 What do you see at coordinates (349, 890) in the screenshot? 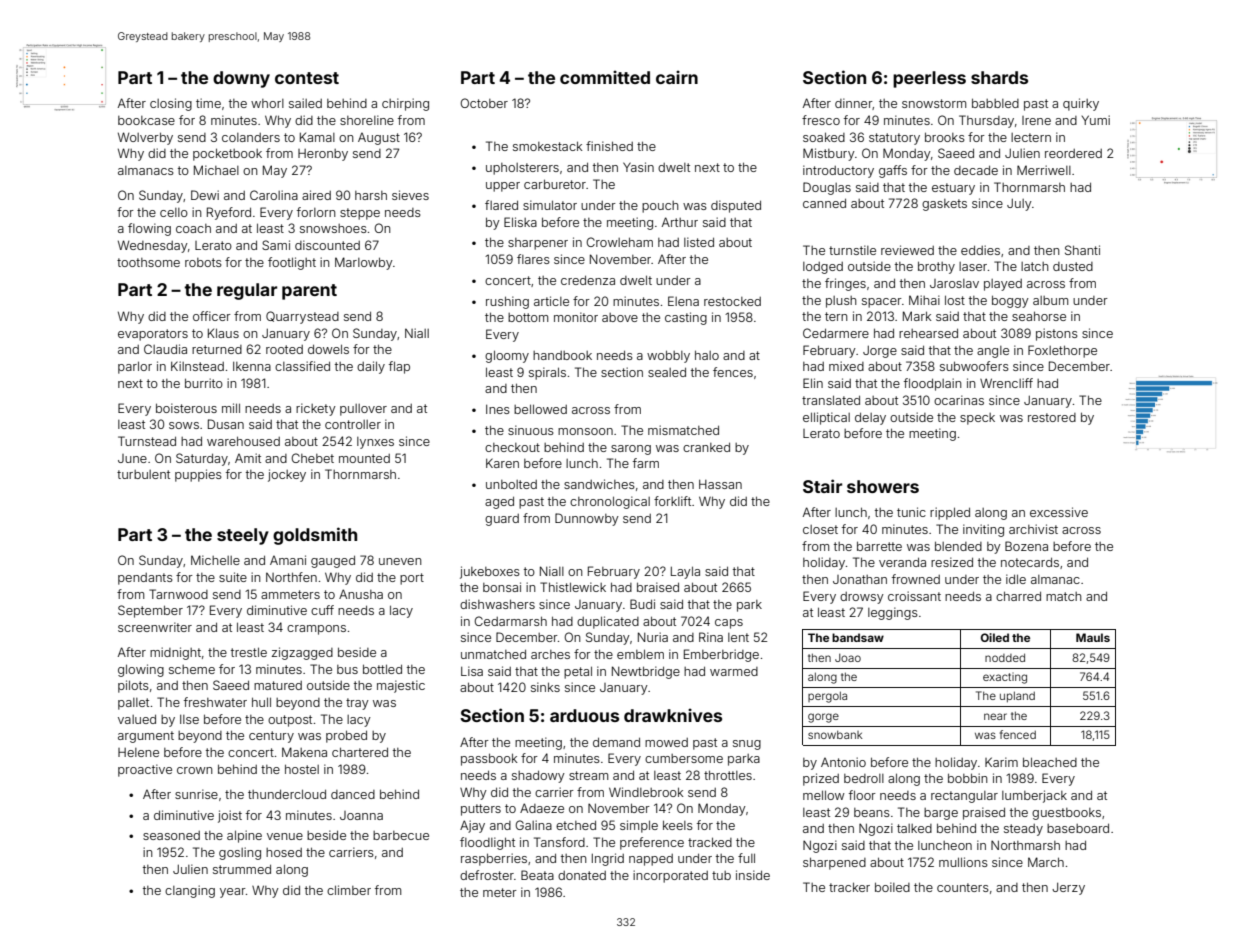
I see `climber` at bounding box center [349, 890].
